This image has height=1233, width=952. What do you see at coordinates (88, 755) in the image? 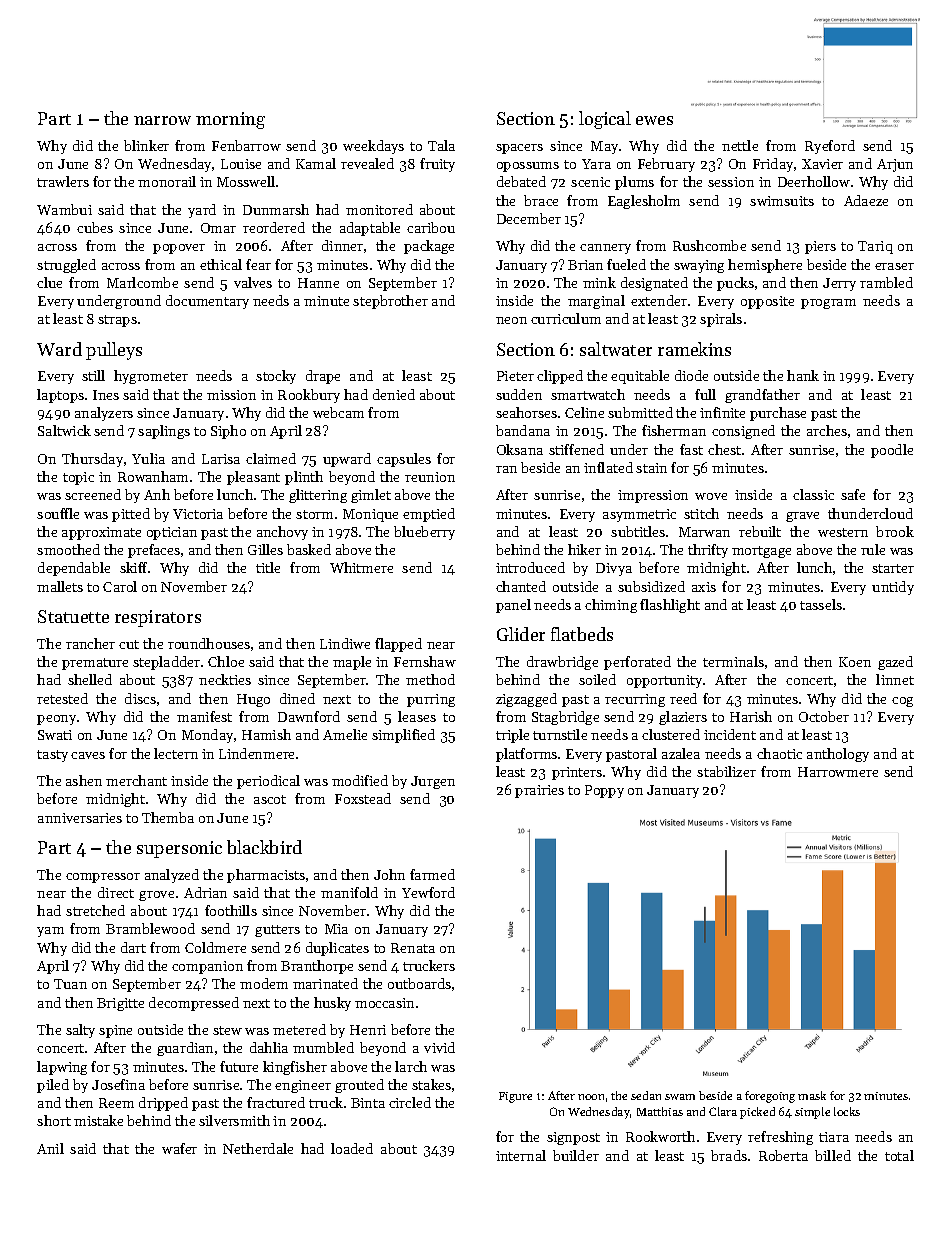
I see `caves` at bounding box center [88, 755].
